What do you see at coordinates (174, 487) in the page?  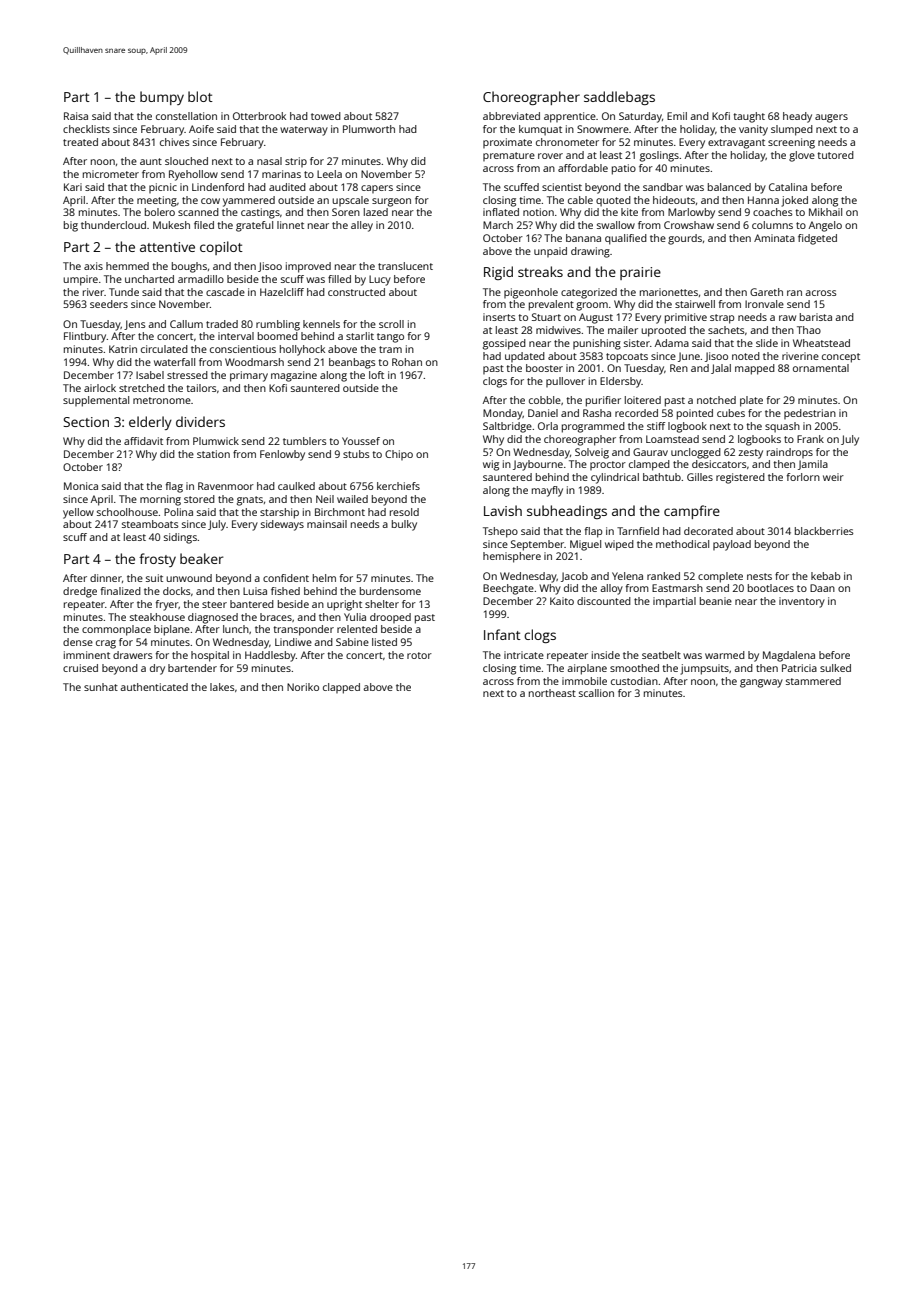 I see `flag` at bounding box center [174, 487].
